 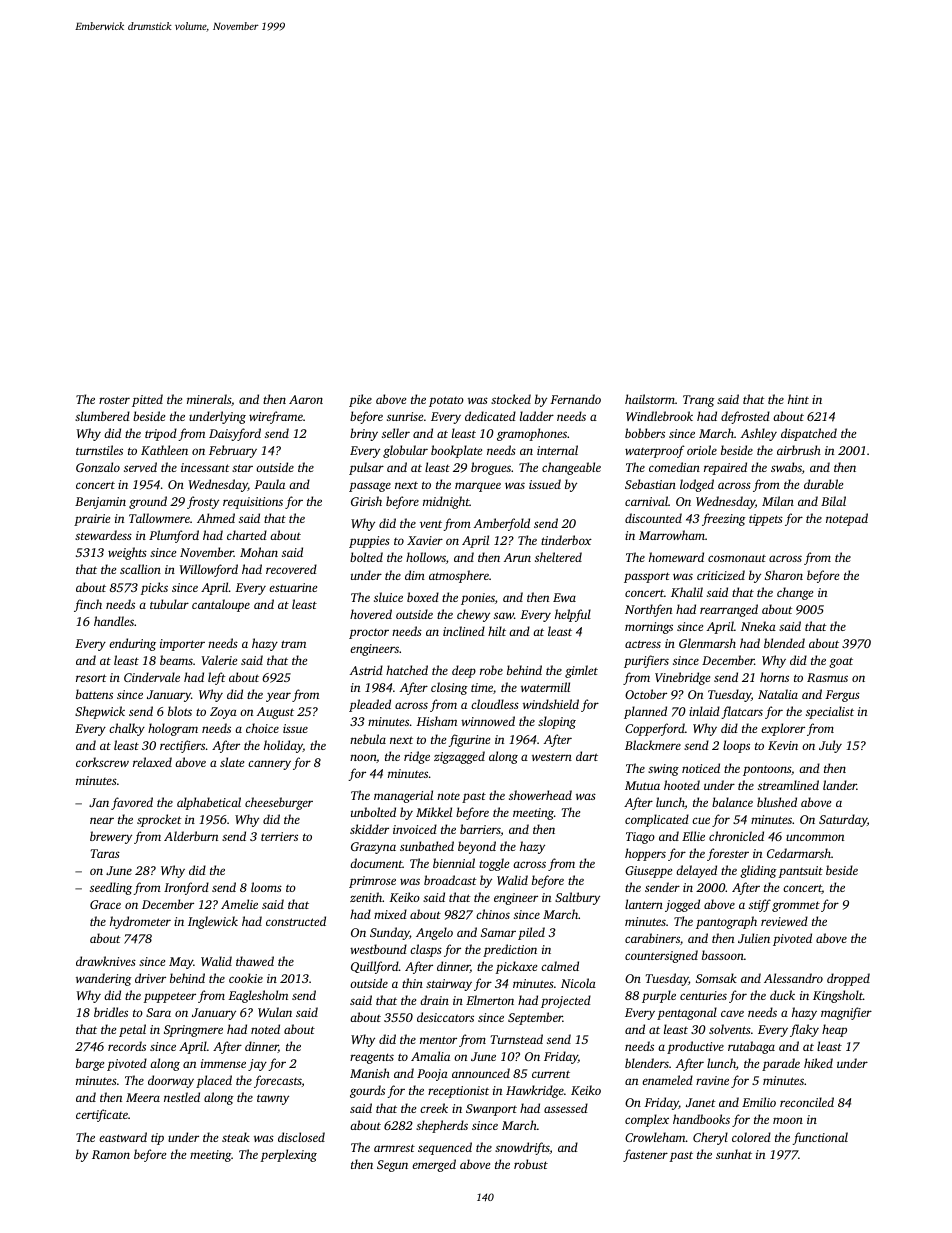 What do you see at coordinates (366, 670) in the document?
I see `Astrid` at bounding box center [366, 670].
